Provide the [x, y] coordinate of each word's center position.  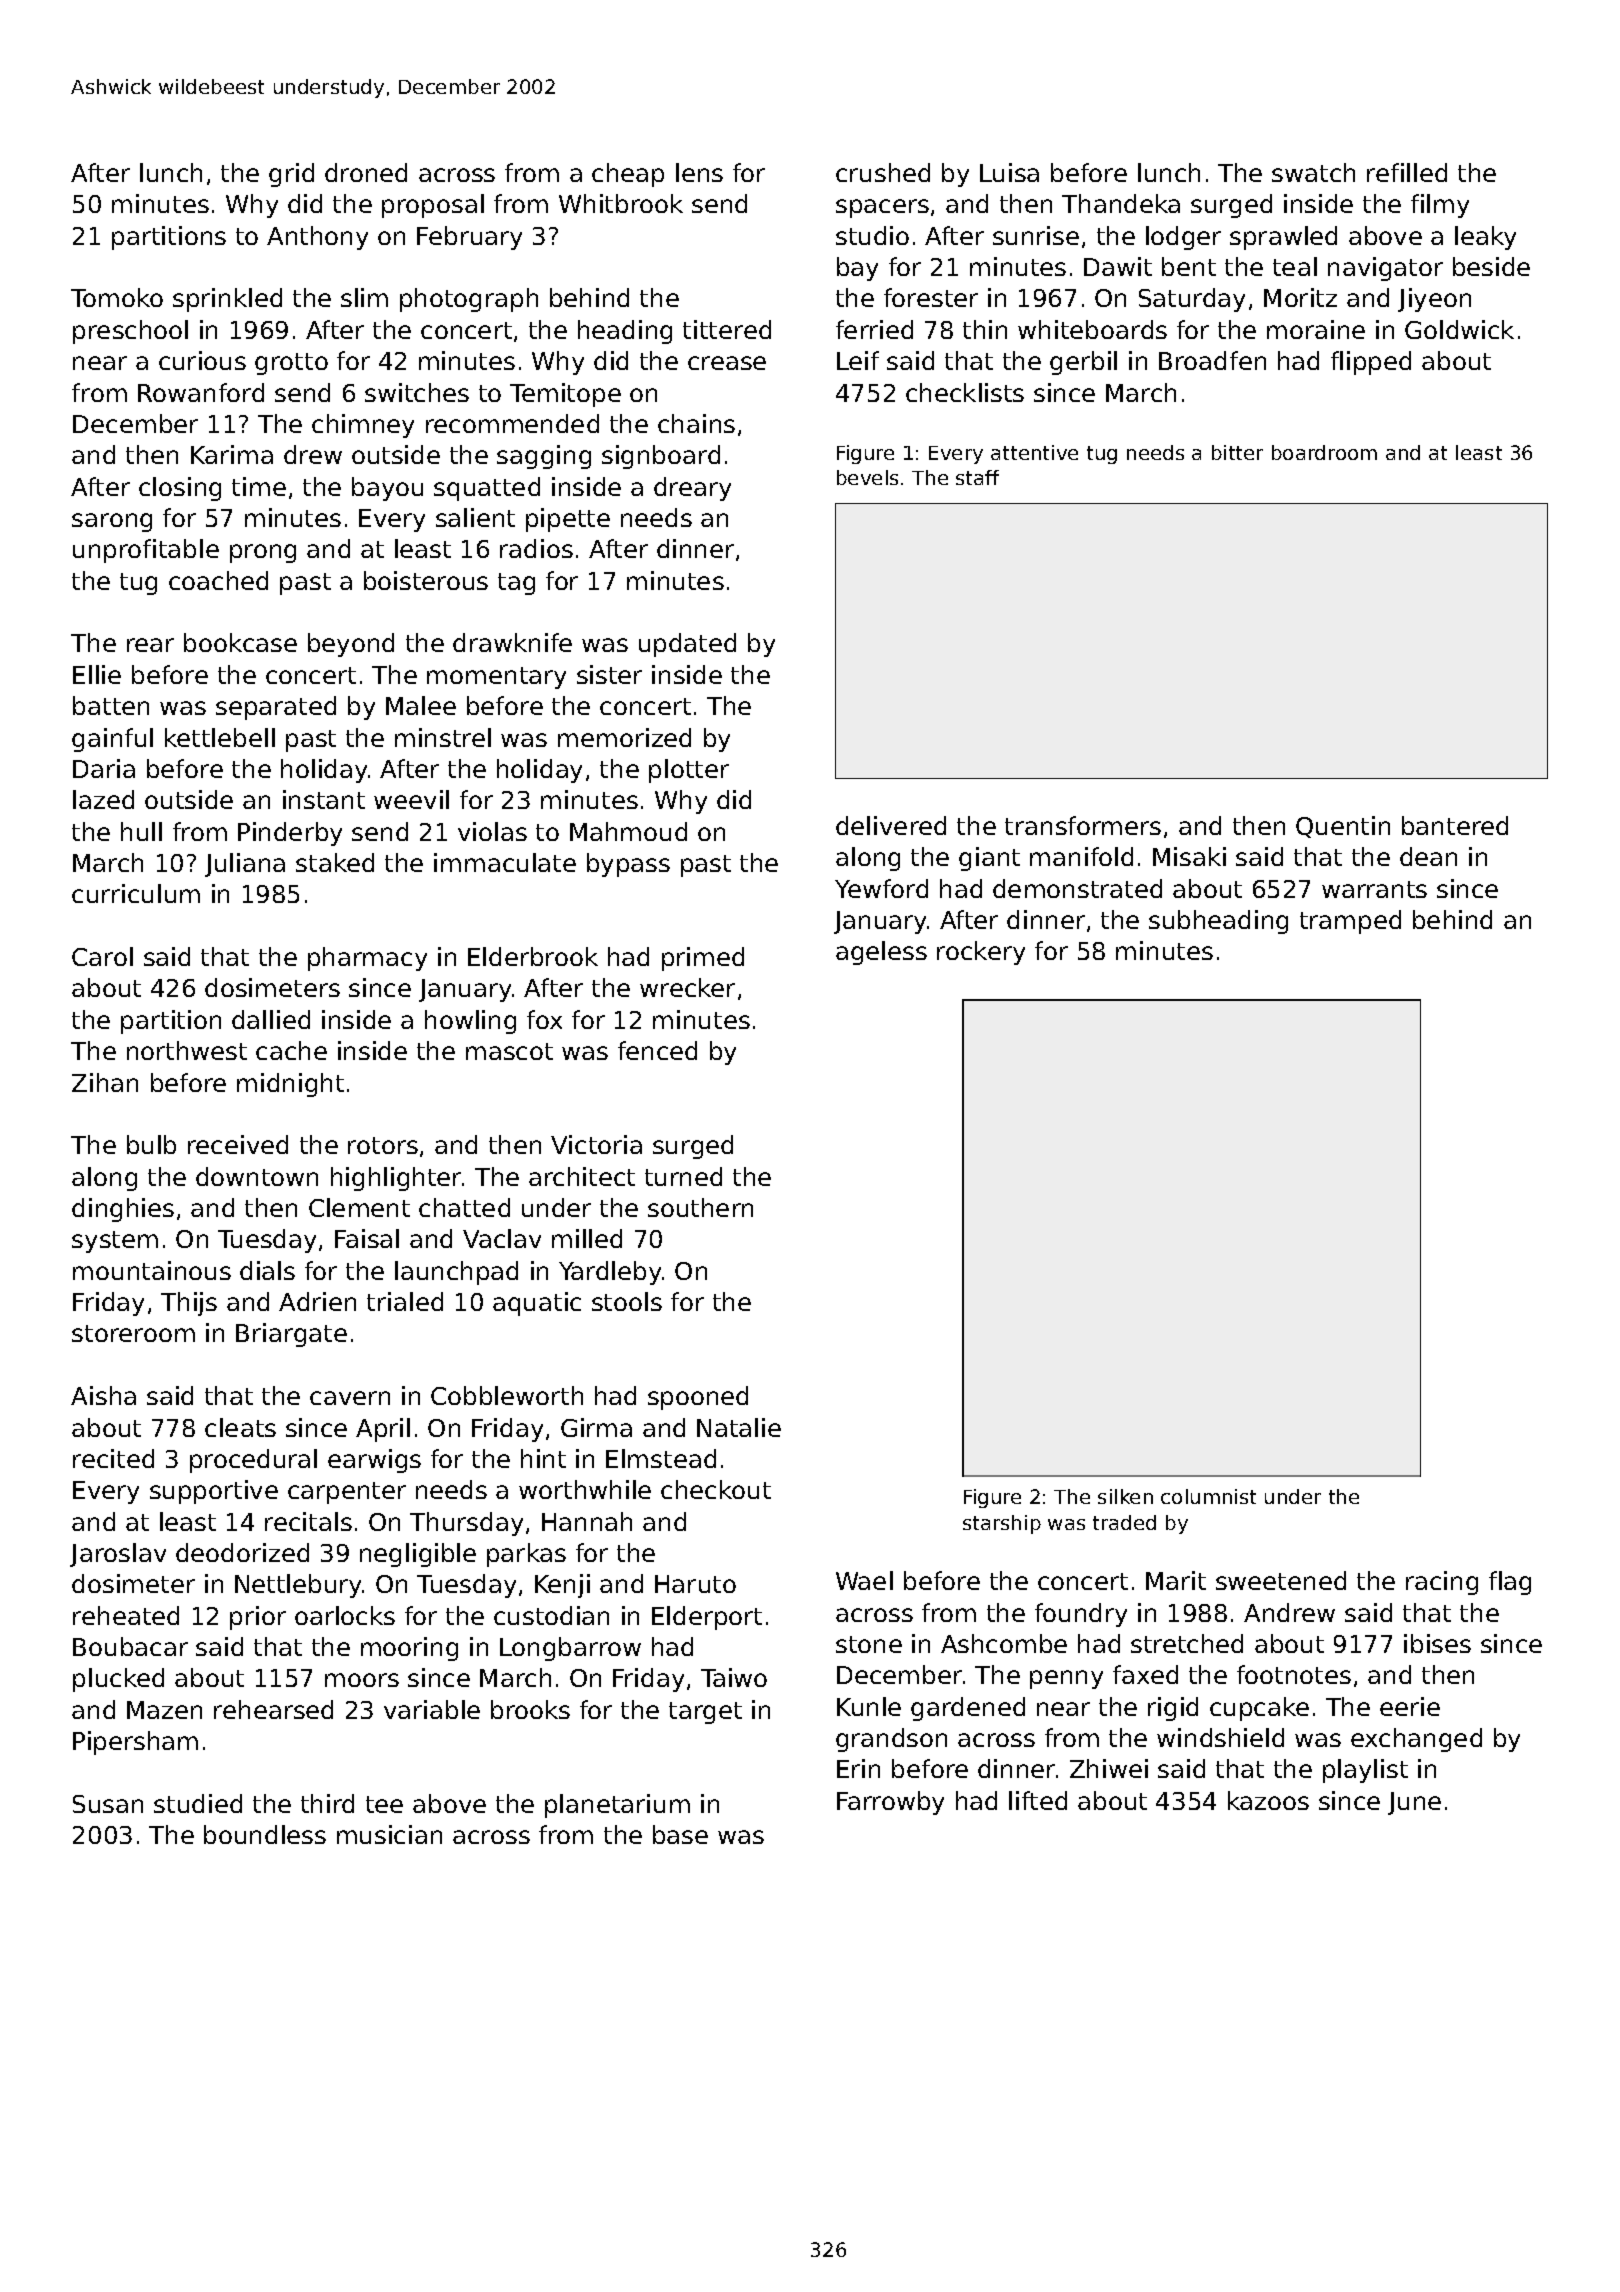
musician [389, 1834]
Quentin [1343, 827]
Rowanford [201, 392]
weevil [411, 799]
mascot [509, 1051]
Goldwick [1459, 329]
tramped [1350, 922]
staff [977, 477]
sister [609, 674]
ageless [881, 953]
